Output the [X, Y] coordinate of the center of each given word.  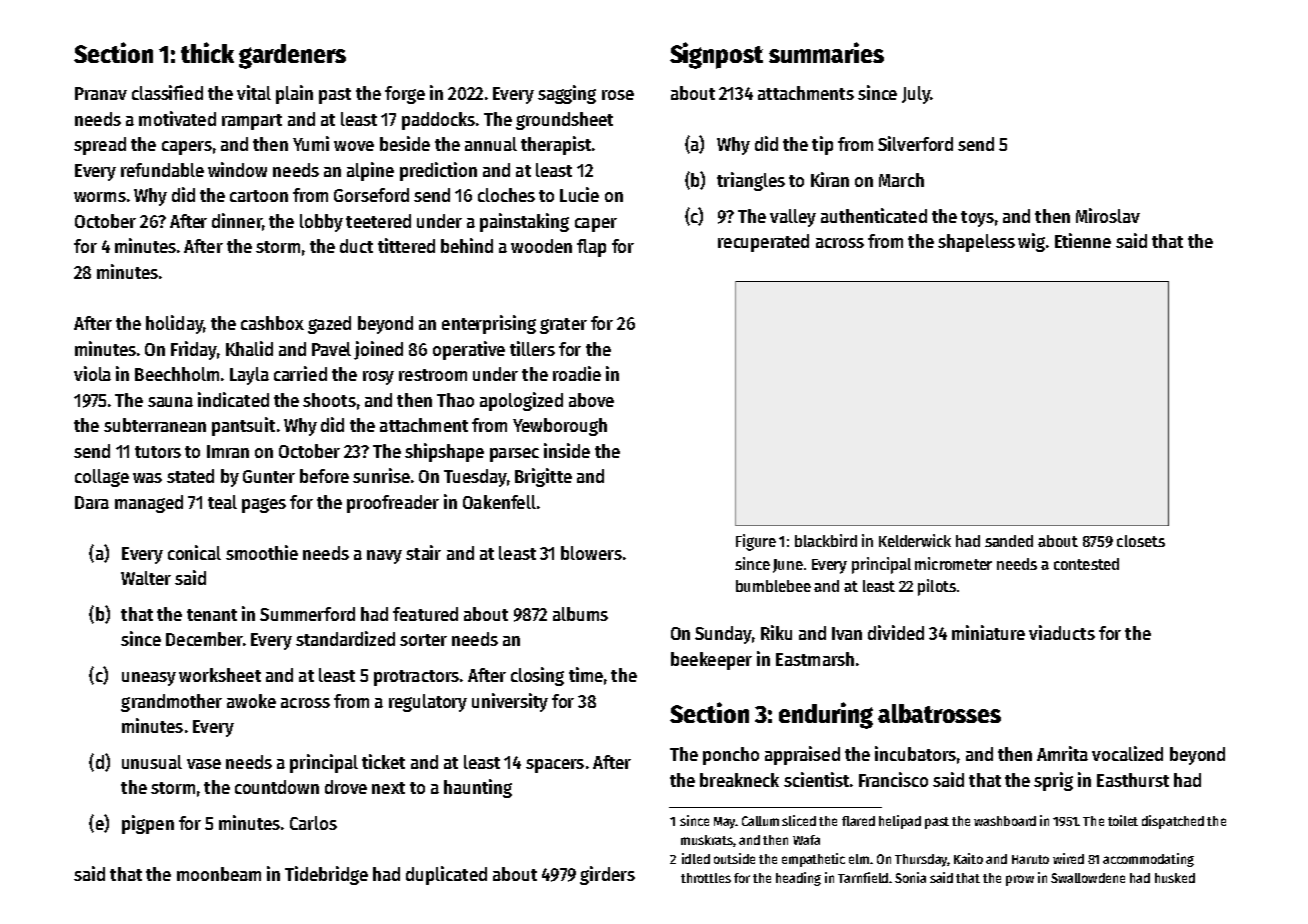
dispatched [1173, 822]
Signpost [716, 55]
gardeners [292, 56]
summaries [826, 52]
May [725, 823]
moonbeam [219, 874]
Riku [776, 632]
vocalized [1127, 753]
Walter [146, 578]
